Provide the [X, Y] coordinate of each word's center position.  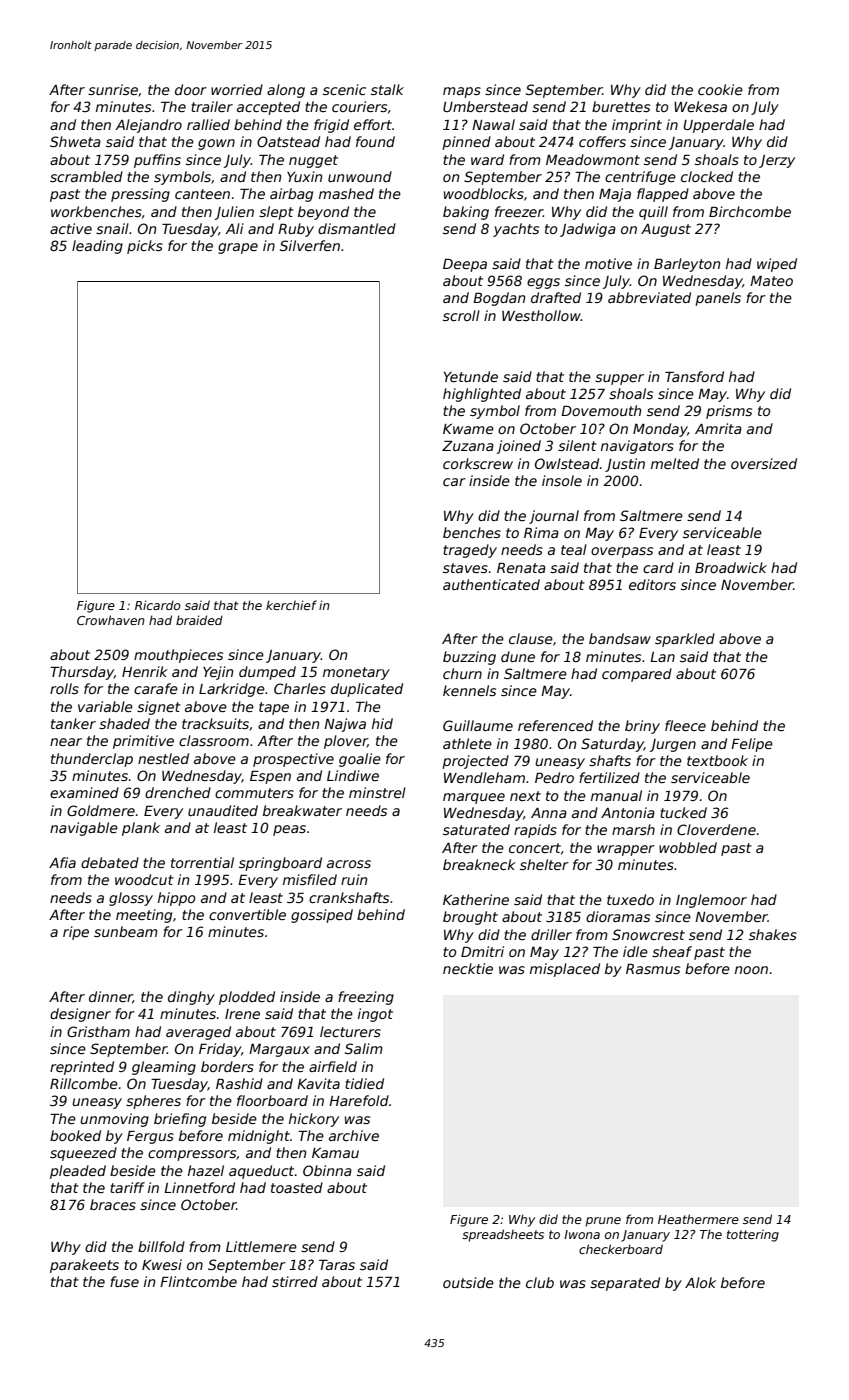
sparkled [685, 640]
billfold [161, 1246]
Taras [337, 1265]
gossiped [322, 916]
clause [531, 638]
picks [145, 247]
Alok [700, 1282]
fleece [685, 725]
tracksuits [215, 723]
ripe [76, 933]
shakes [773, 934]
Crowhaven [111, 620]
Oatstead [288, 141]
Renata [521, 568]
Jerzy [777, 161]
